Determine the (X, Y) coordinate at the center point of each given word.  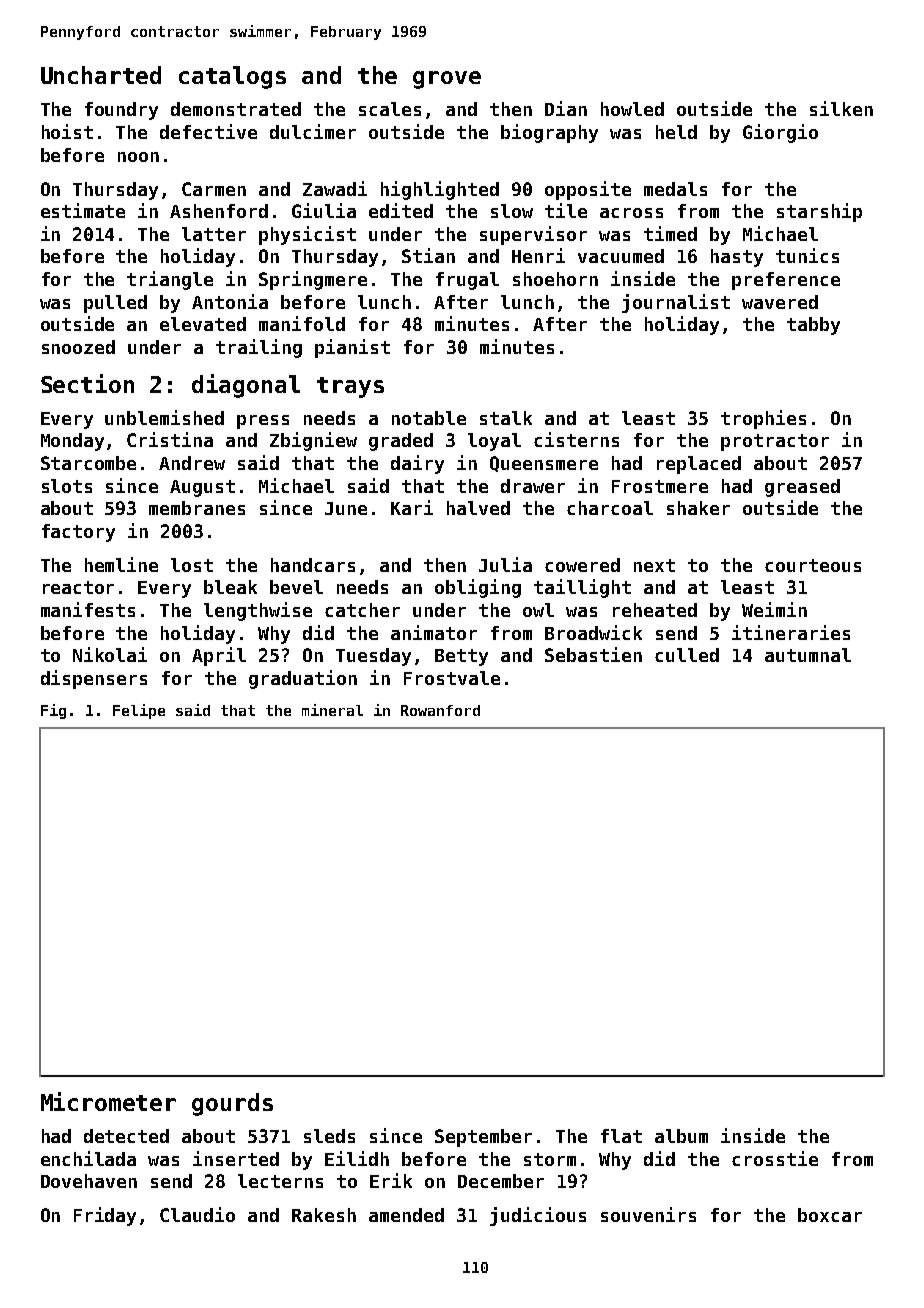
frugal (467, 281)
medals (675, 189)
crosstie (775, 1158)
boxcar (830, 1215)
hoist (67, 131)
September (483, 1138)
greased (802, 488)
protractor (775, 442)
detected (126, 1136)
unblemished (164, 417)
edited (401, 210)
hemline (121, 564)
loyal (494, 442)
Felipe (139, 711)
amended (406, 1215)
